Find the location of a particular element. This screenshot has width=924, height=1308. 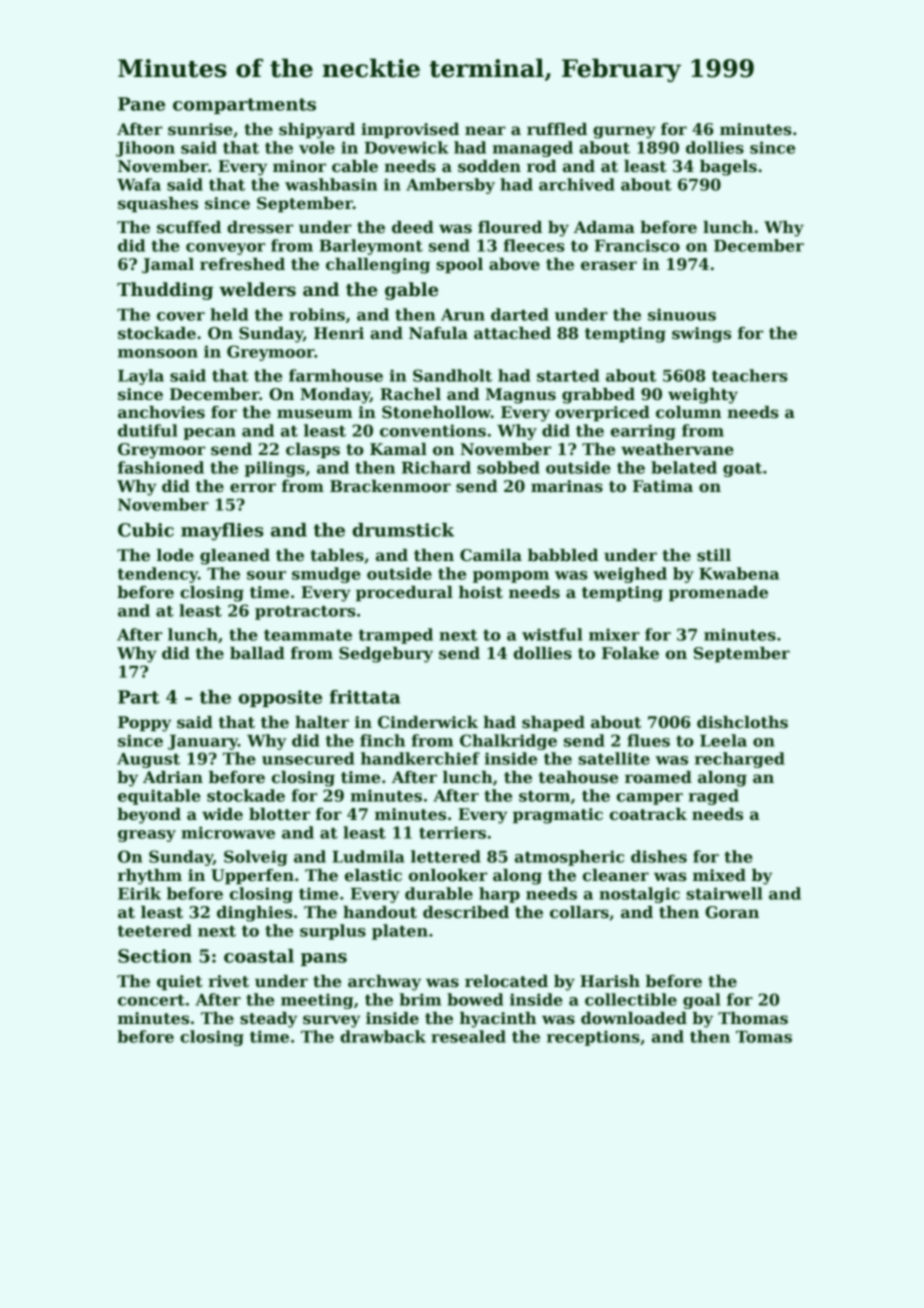

surplus is located at coordinates (333, 932).
